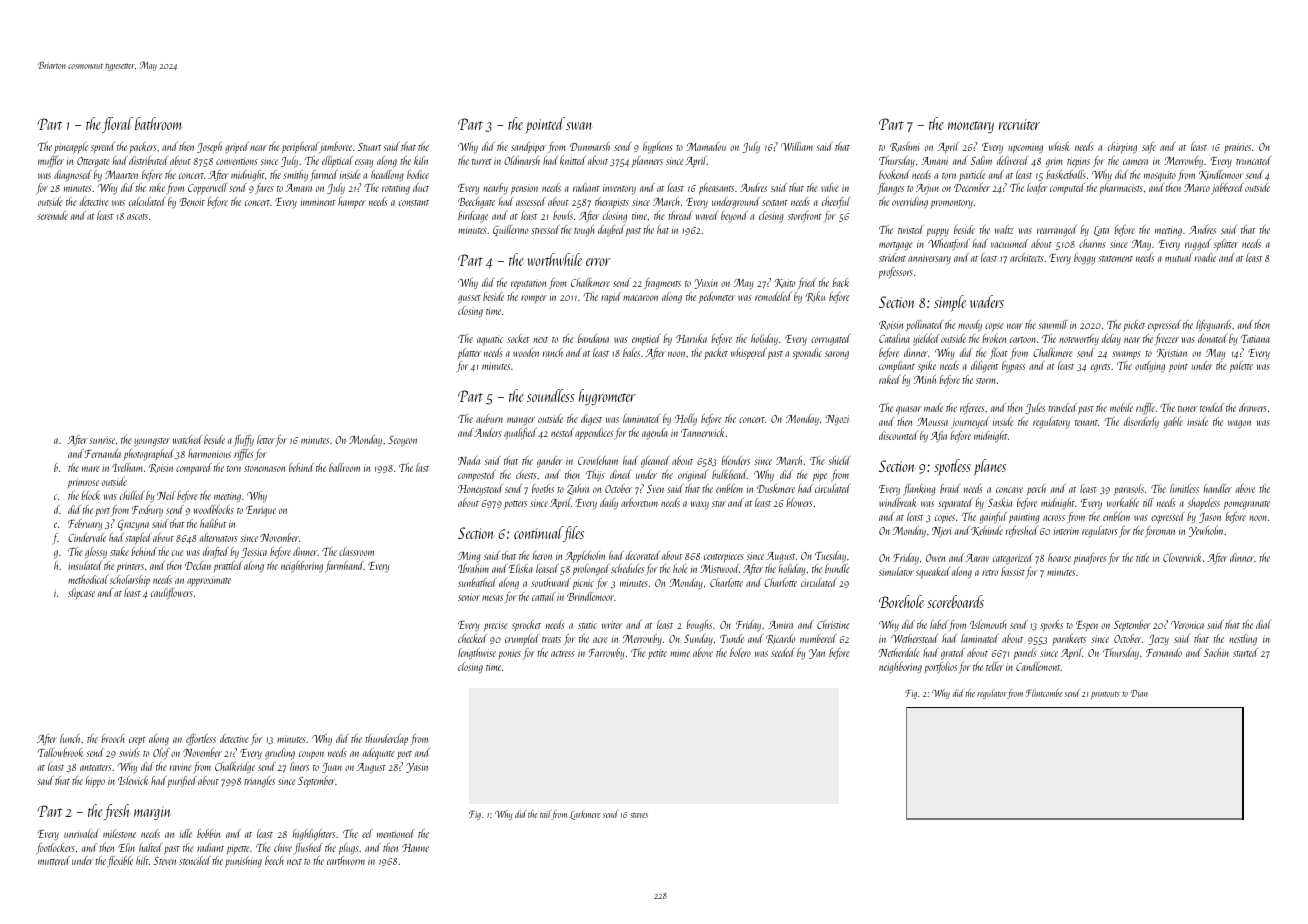 The image size is (1308, 924). Describe the element at coordinates (585, 815) in the image. I see `Larkmere` at that location.
